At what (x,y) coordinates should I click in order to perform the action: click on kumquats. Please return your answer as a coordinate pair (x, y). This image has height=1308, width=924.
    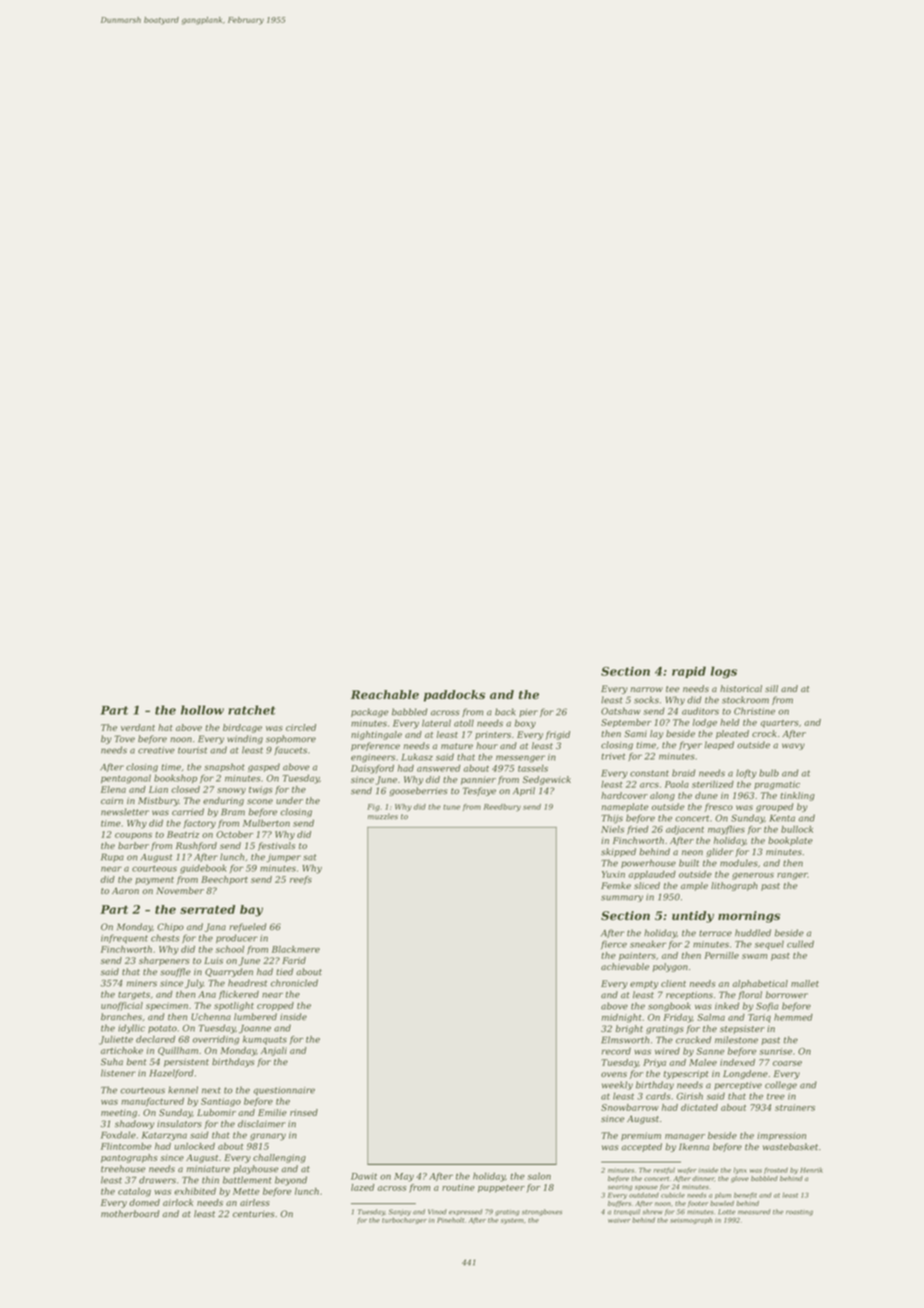
    Looking at the image, I should click on (265, 1040).
